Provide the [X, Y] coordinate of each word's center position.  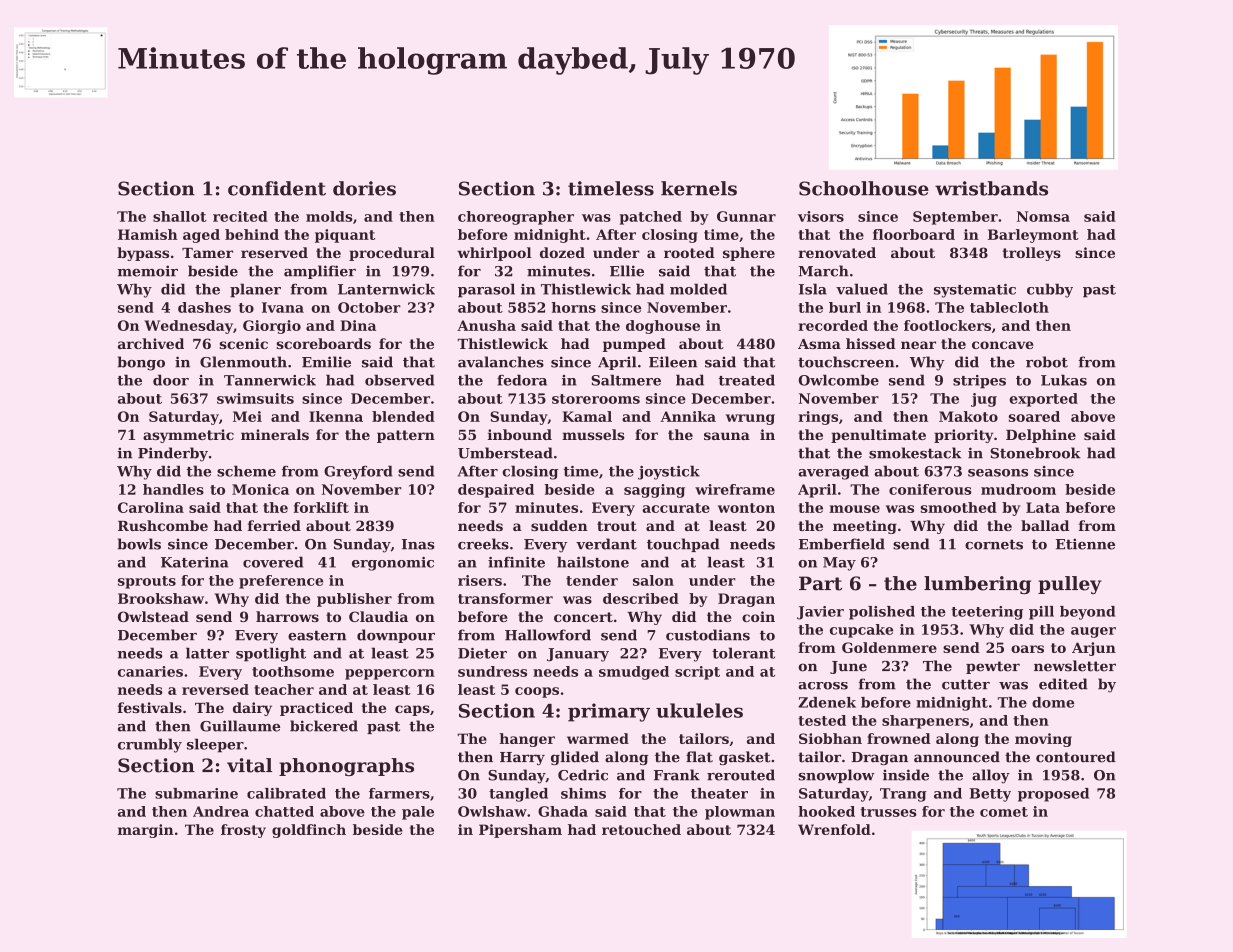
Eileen [673, 362]
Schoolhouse [864, 188]
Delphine [1041, 436]
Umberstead [505, 453]
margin [146, 831]
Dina [358, 325]
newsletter [1075, 666]
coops [537, 692]
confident [277, 188]
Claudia [378, 616]
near [918, 345]
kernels [699, 188]
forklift [321, 507]
